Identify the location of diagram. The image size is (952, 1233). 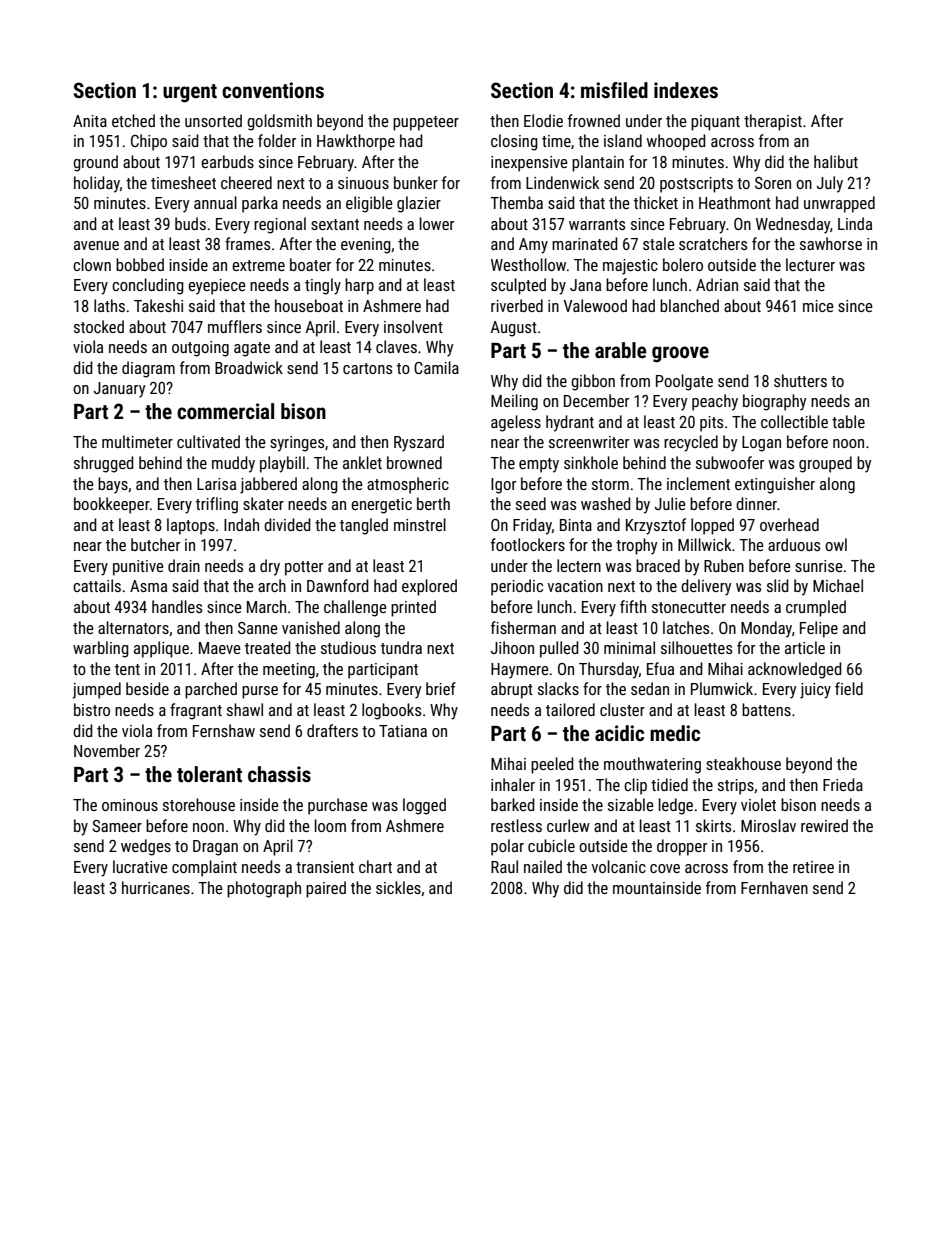
(148, 369).
